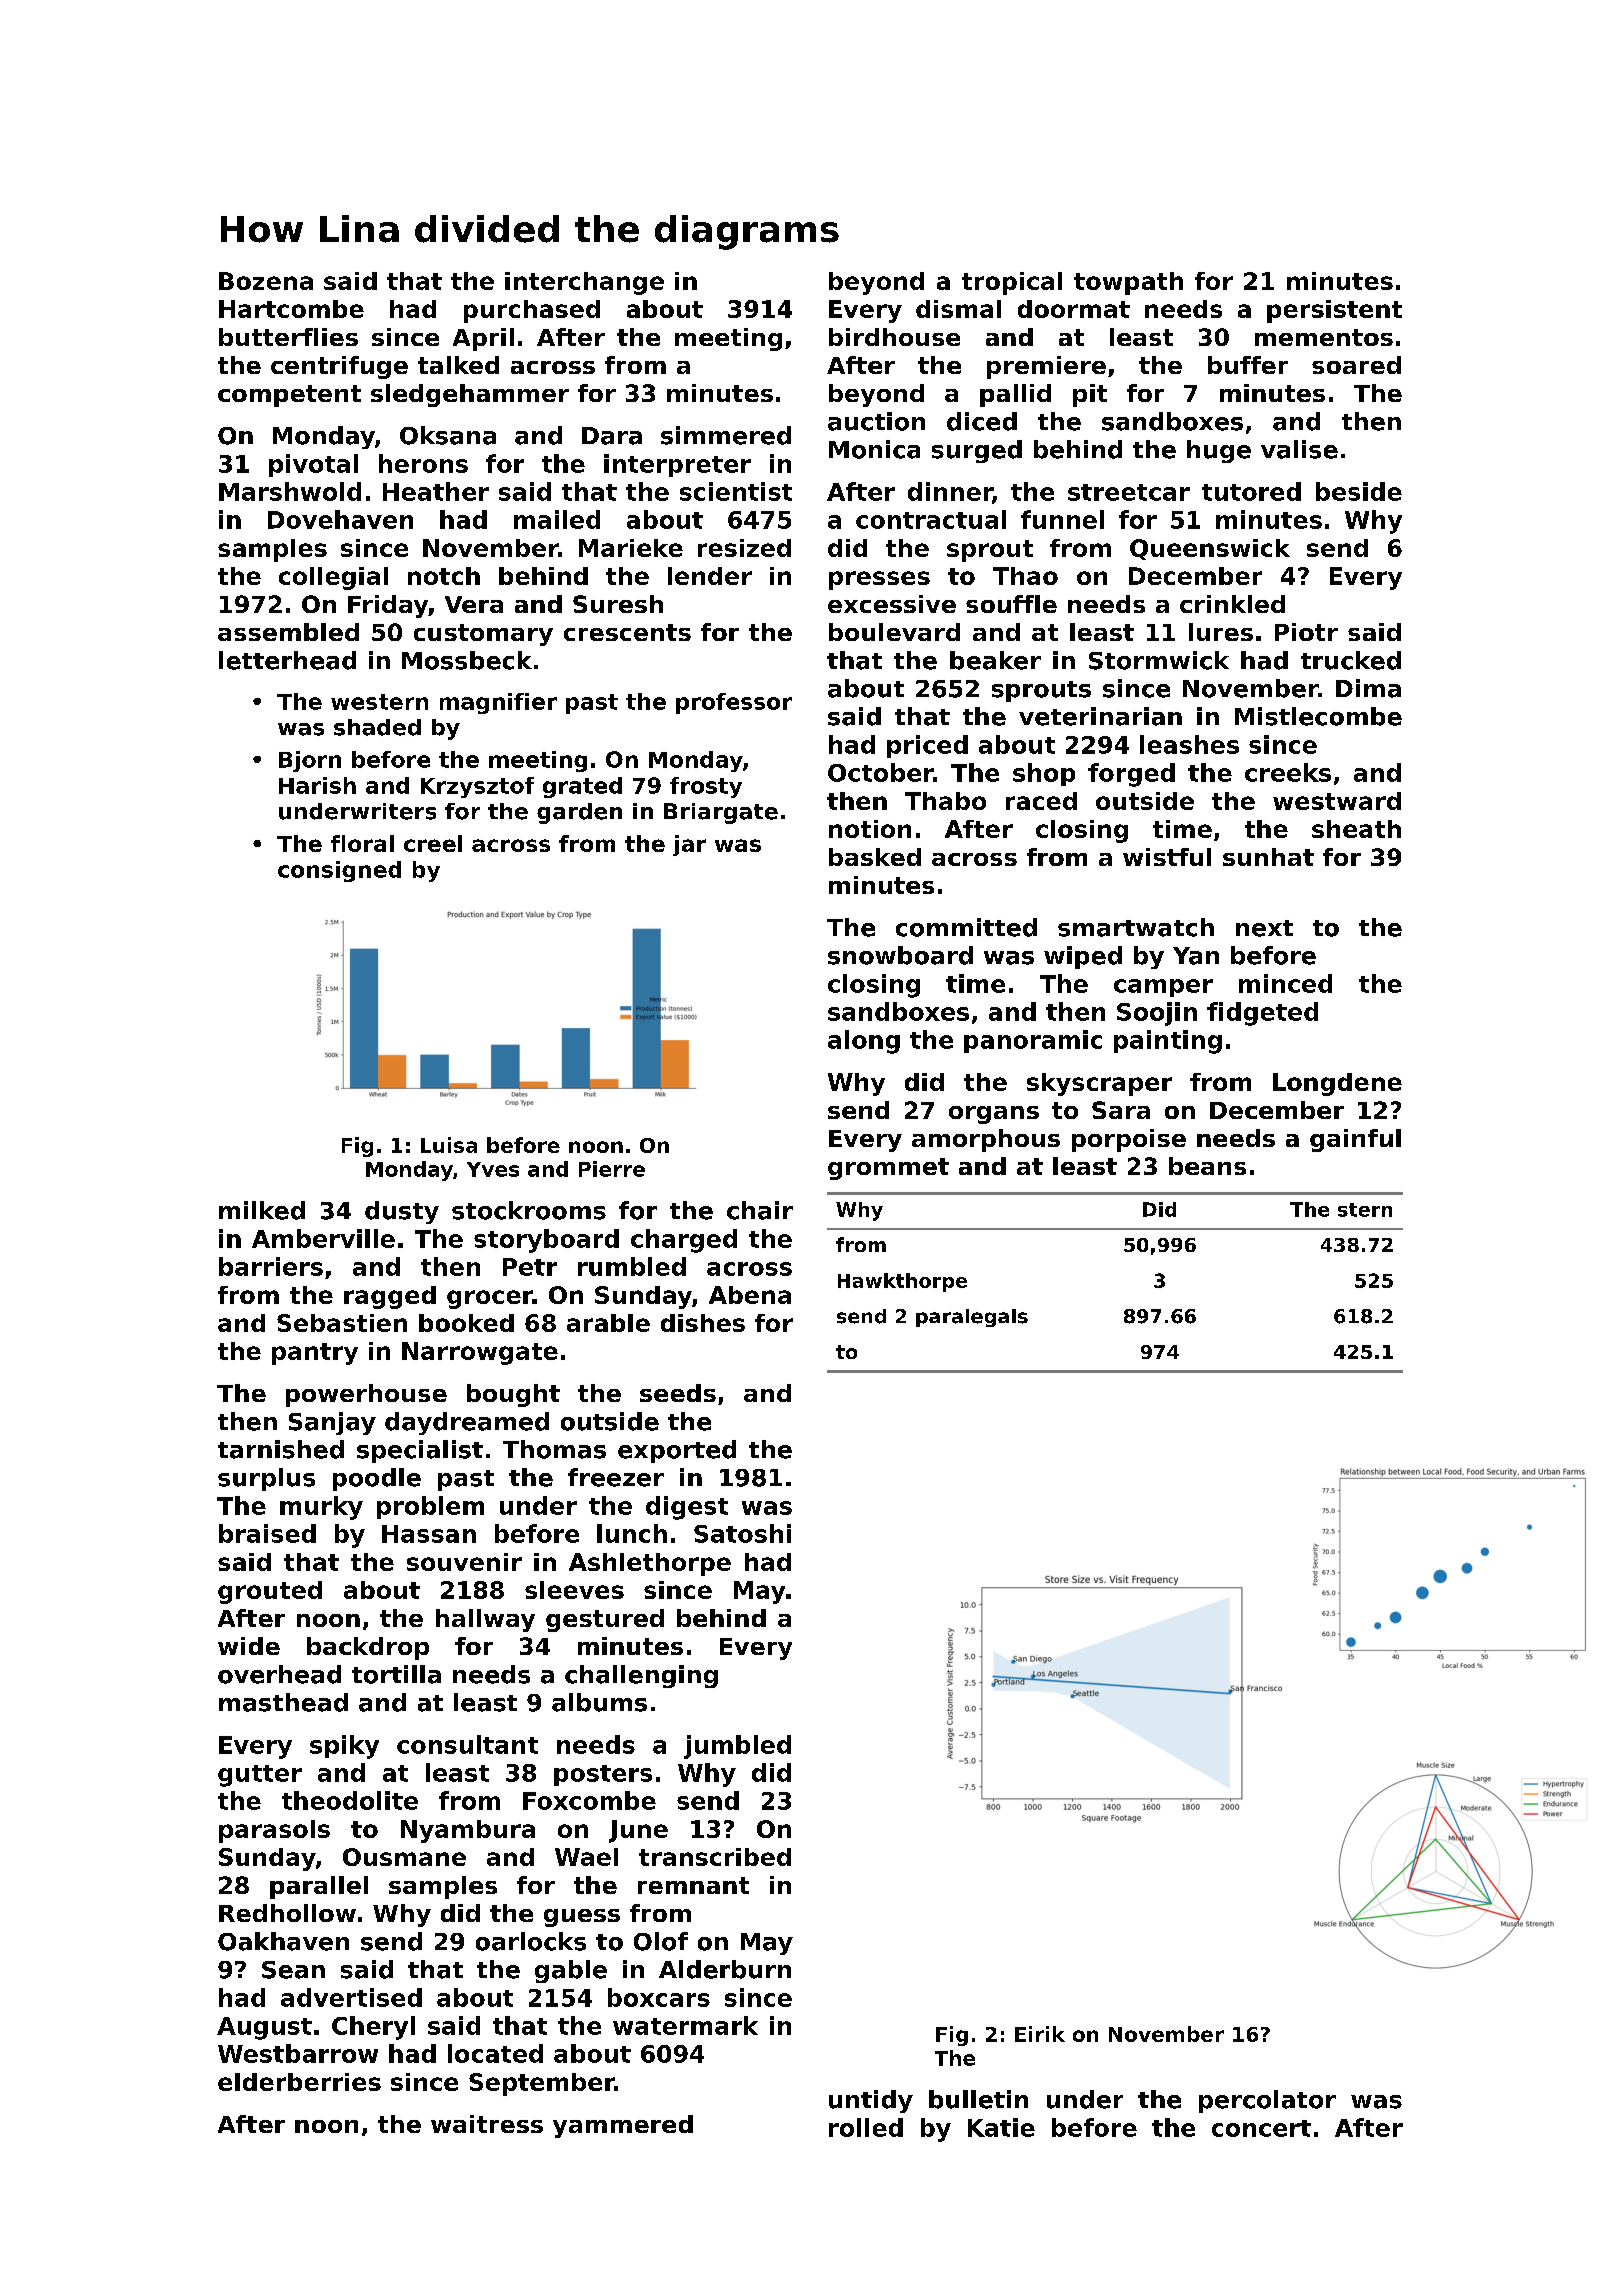  What do you see at coordinates (281, 1449) in the screenshot?
I see `tarnished` at bounding box center [281, 1449].
